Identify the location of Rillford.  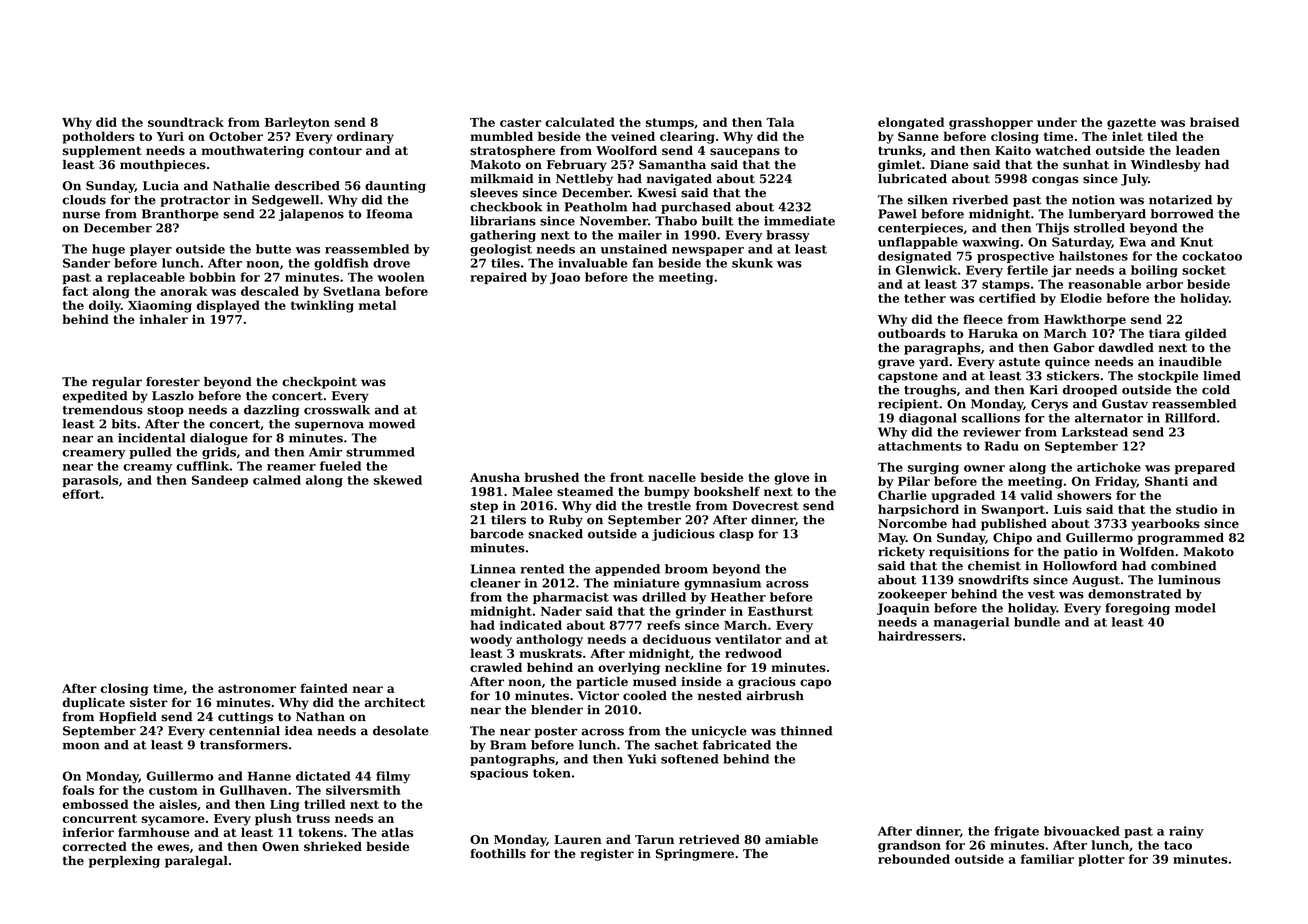
(1190, 418).
